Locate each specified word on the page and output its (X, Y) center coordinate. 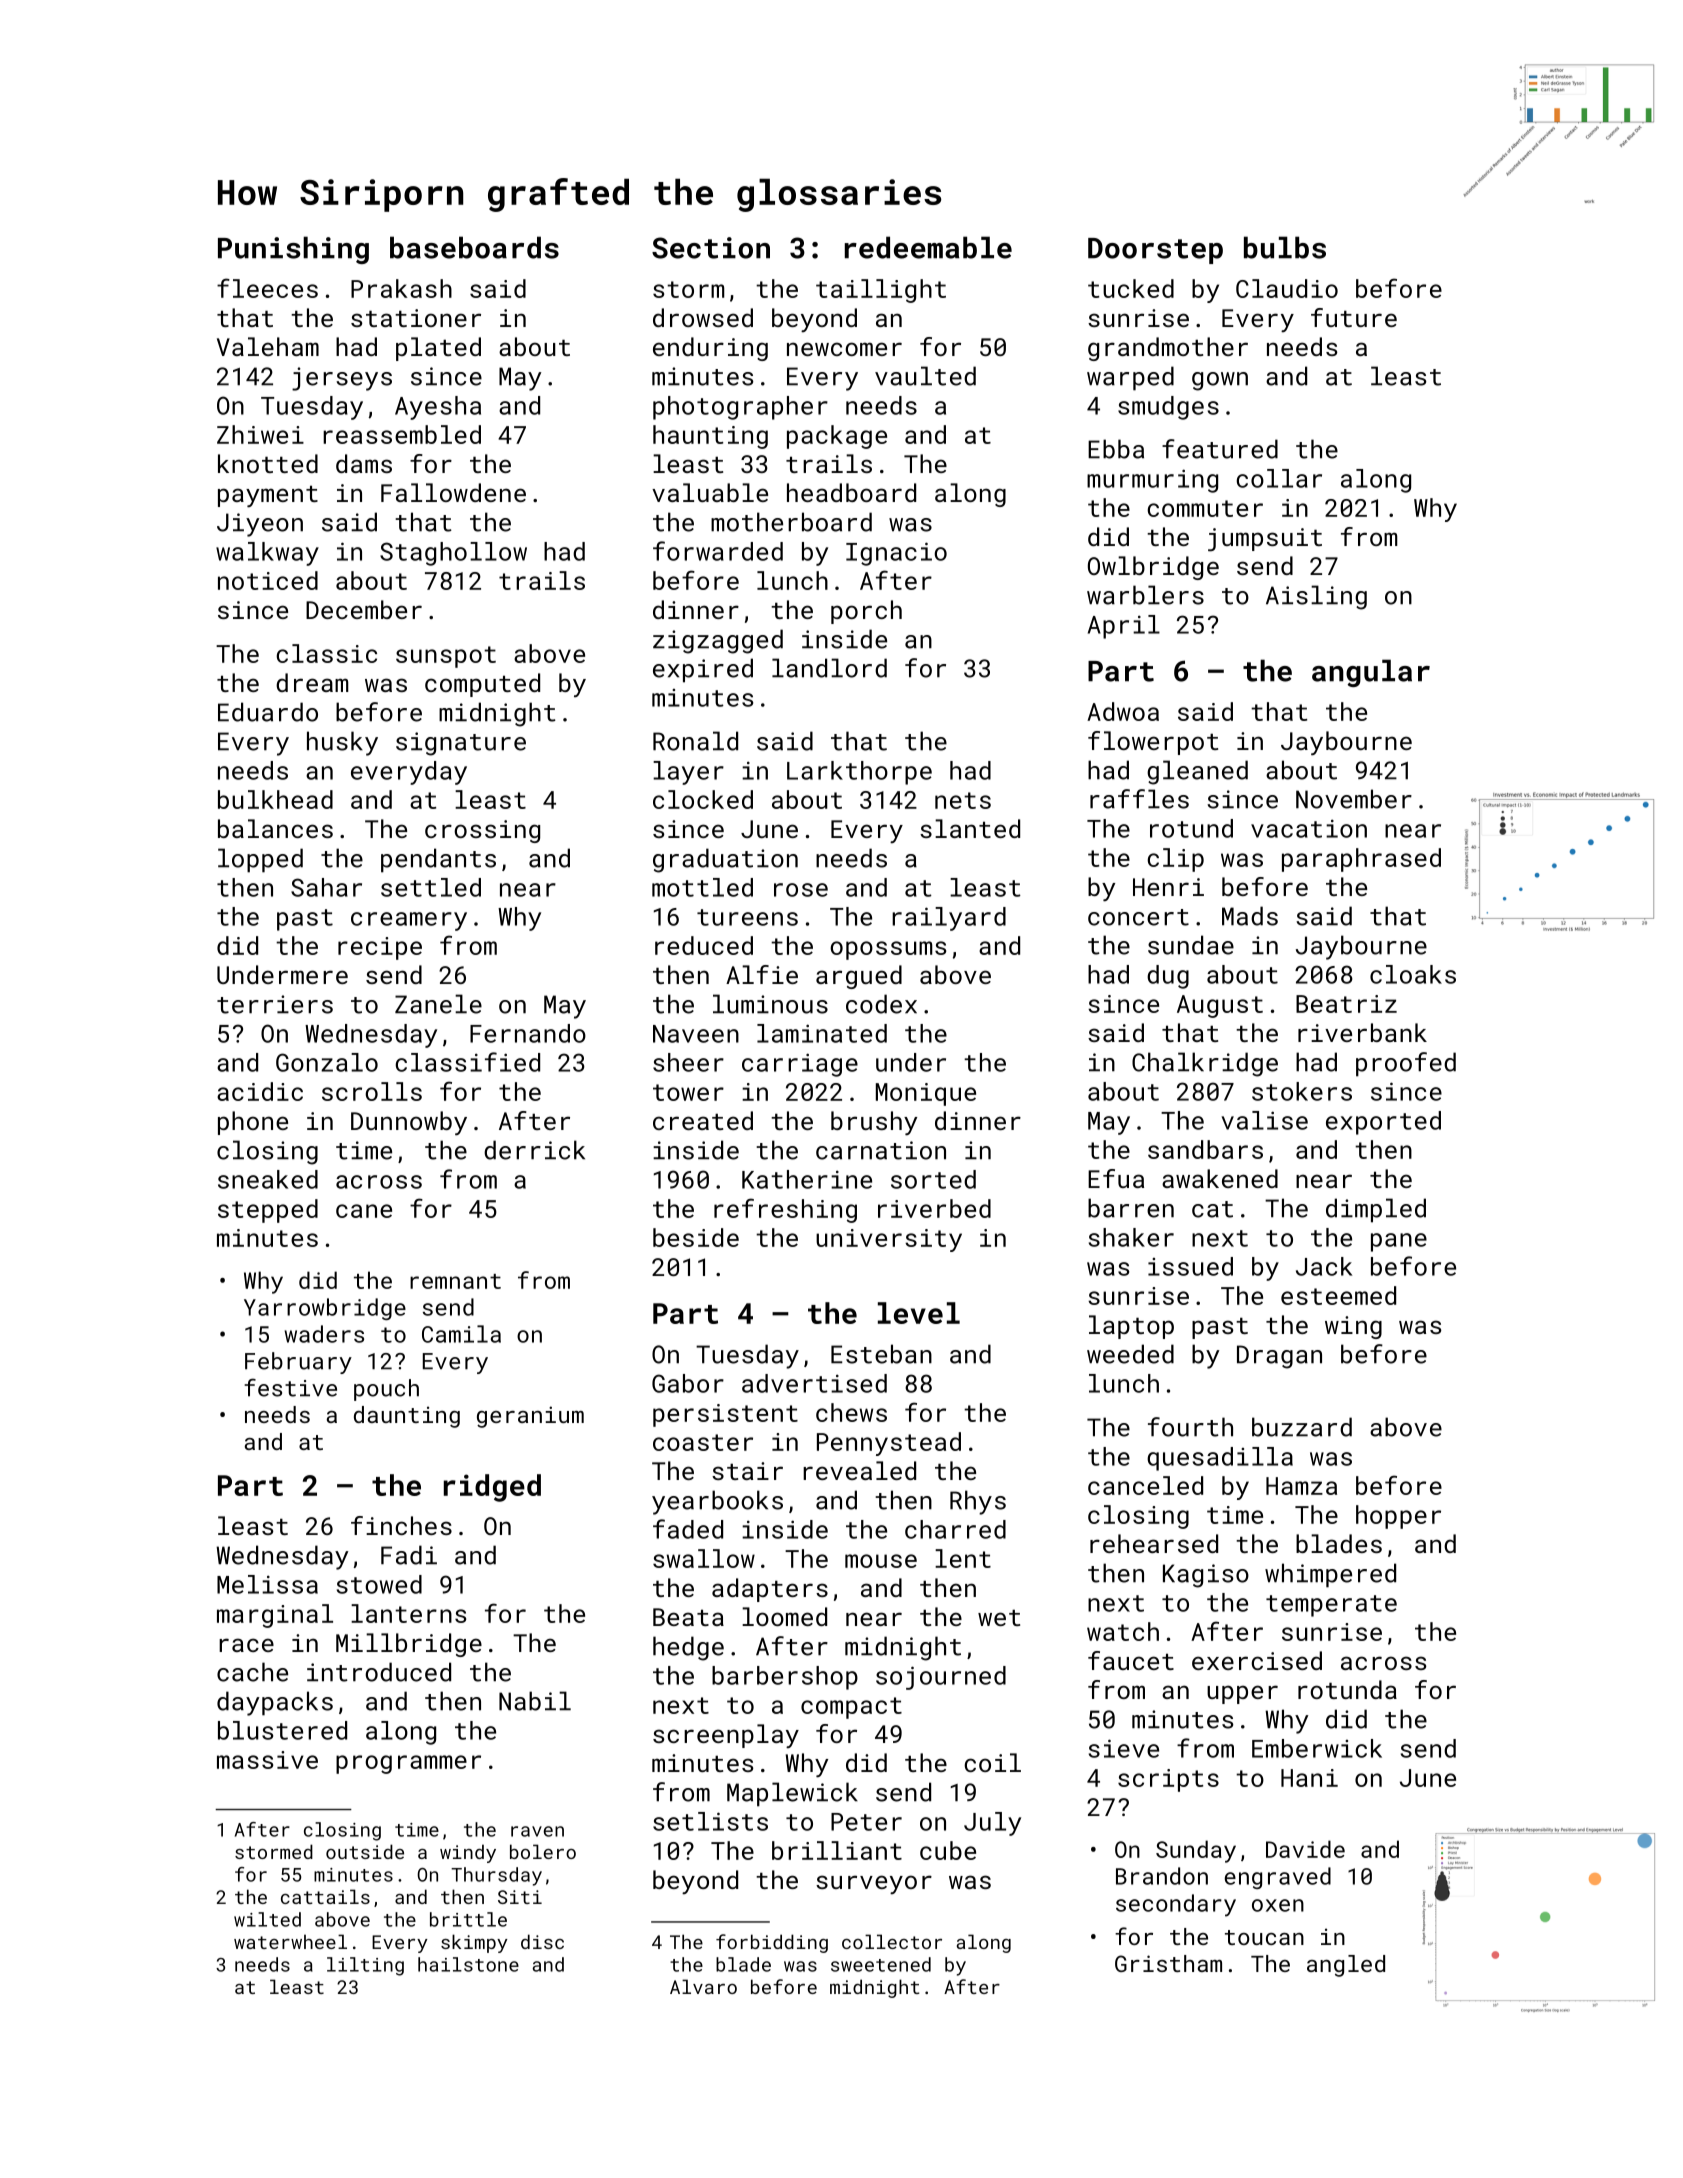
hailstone (468, 1964)
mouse (881, 1561)
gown (1220, 381)
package (837, 437)
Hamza (1301, 1486)
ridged (492, 1488)
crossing (482, 831)
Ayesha (438, 408)
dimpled (1376, 1210)
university (889, 1240)
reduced (704, 945)
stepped (268, 1211)
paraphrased (1361, 860)
